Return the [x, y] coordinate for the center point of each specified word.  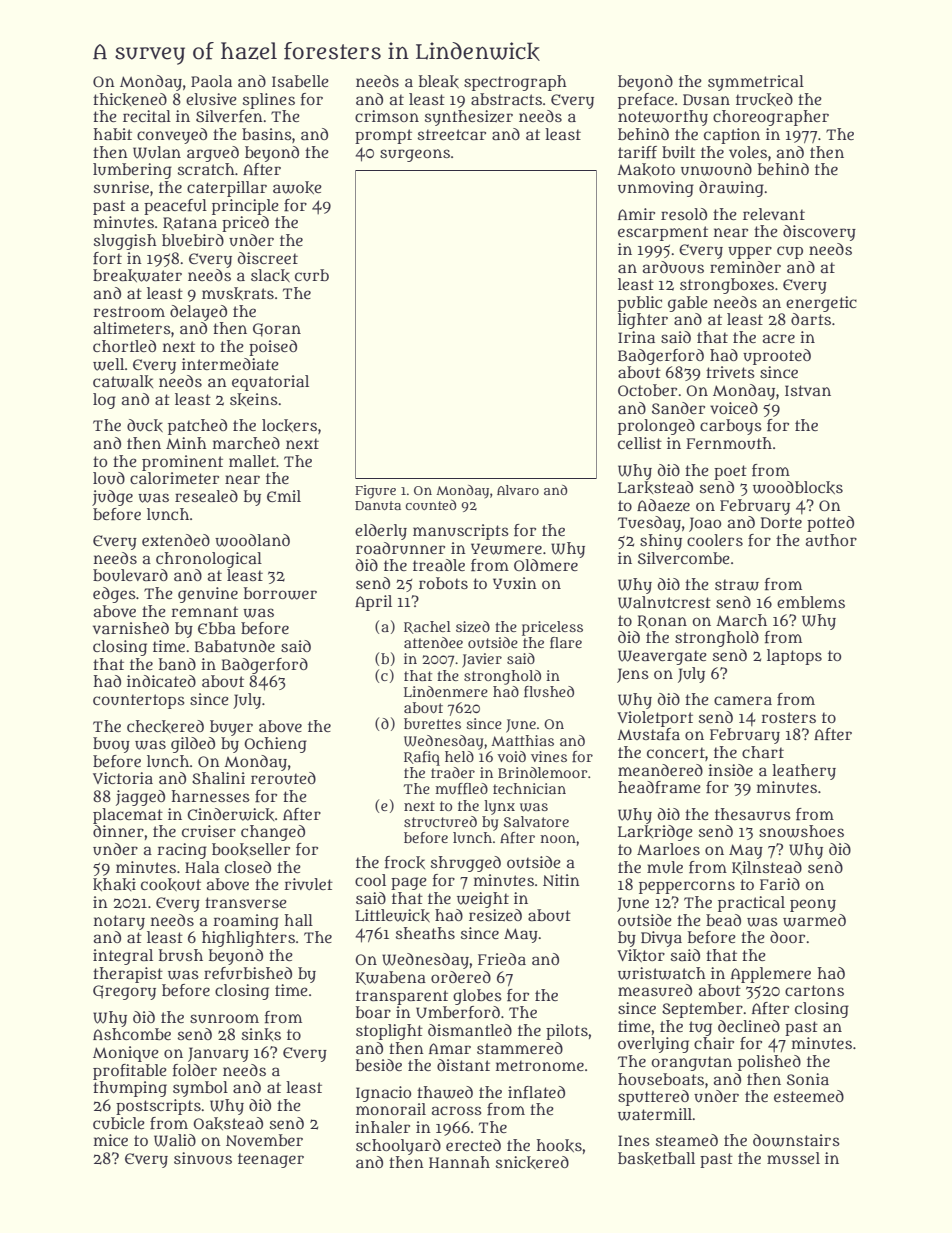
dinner [118, 831]
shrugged [466, 864]
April [373, 603]
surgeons [415, 155]
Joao [705, 524]
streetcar [452, 134]
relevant [774, 214]
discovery [819, 233]
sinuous [203, 1158]
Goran [277, 330]
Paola [211, 81]
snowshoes [801, 831]
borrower [280, 593]
